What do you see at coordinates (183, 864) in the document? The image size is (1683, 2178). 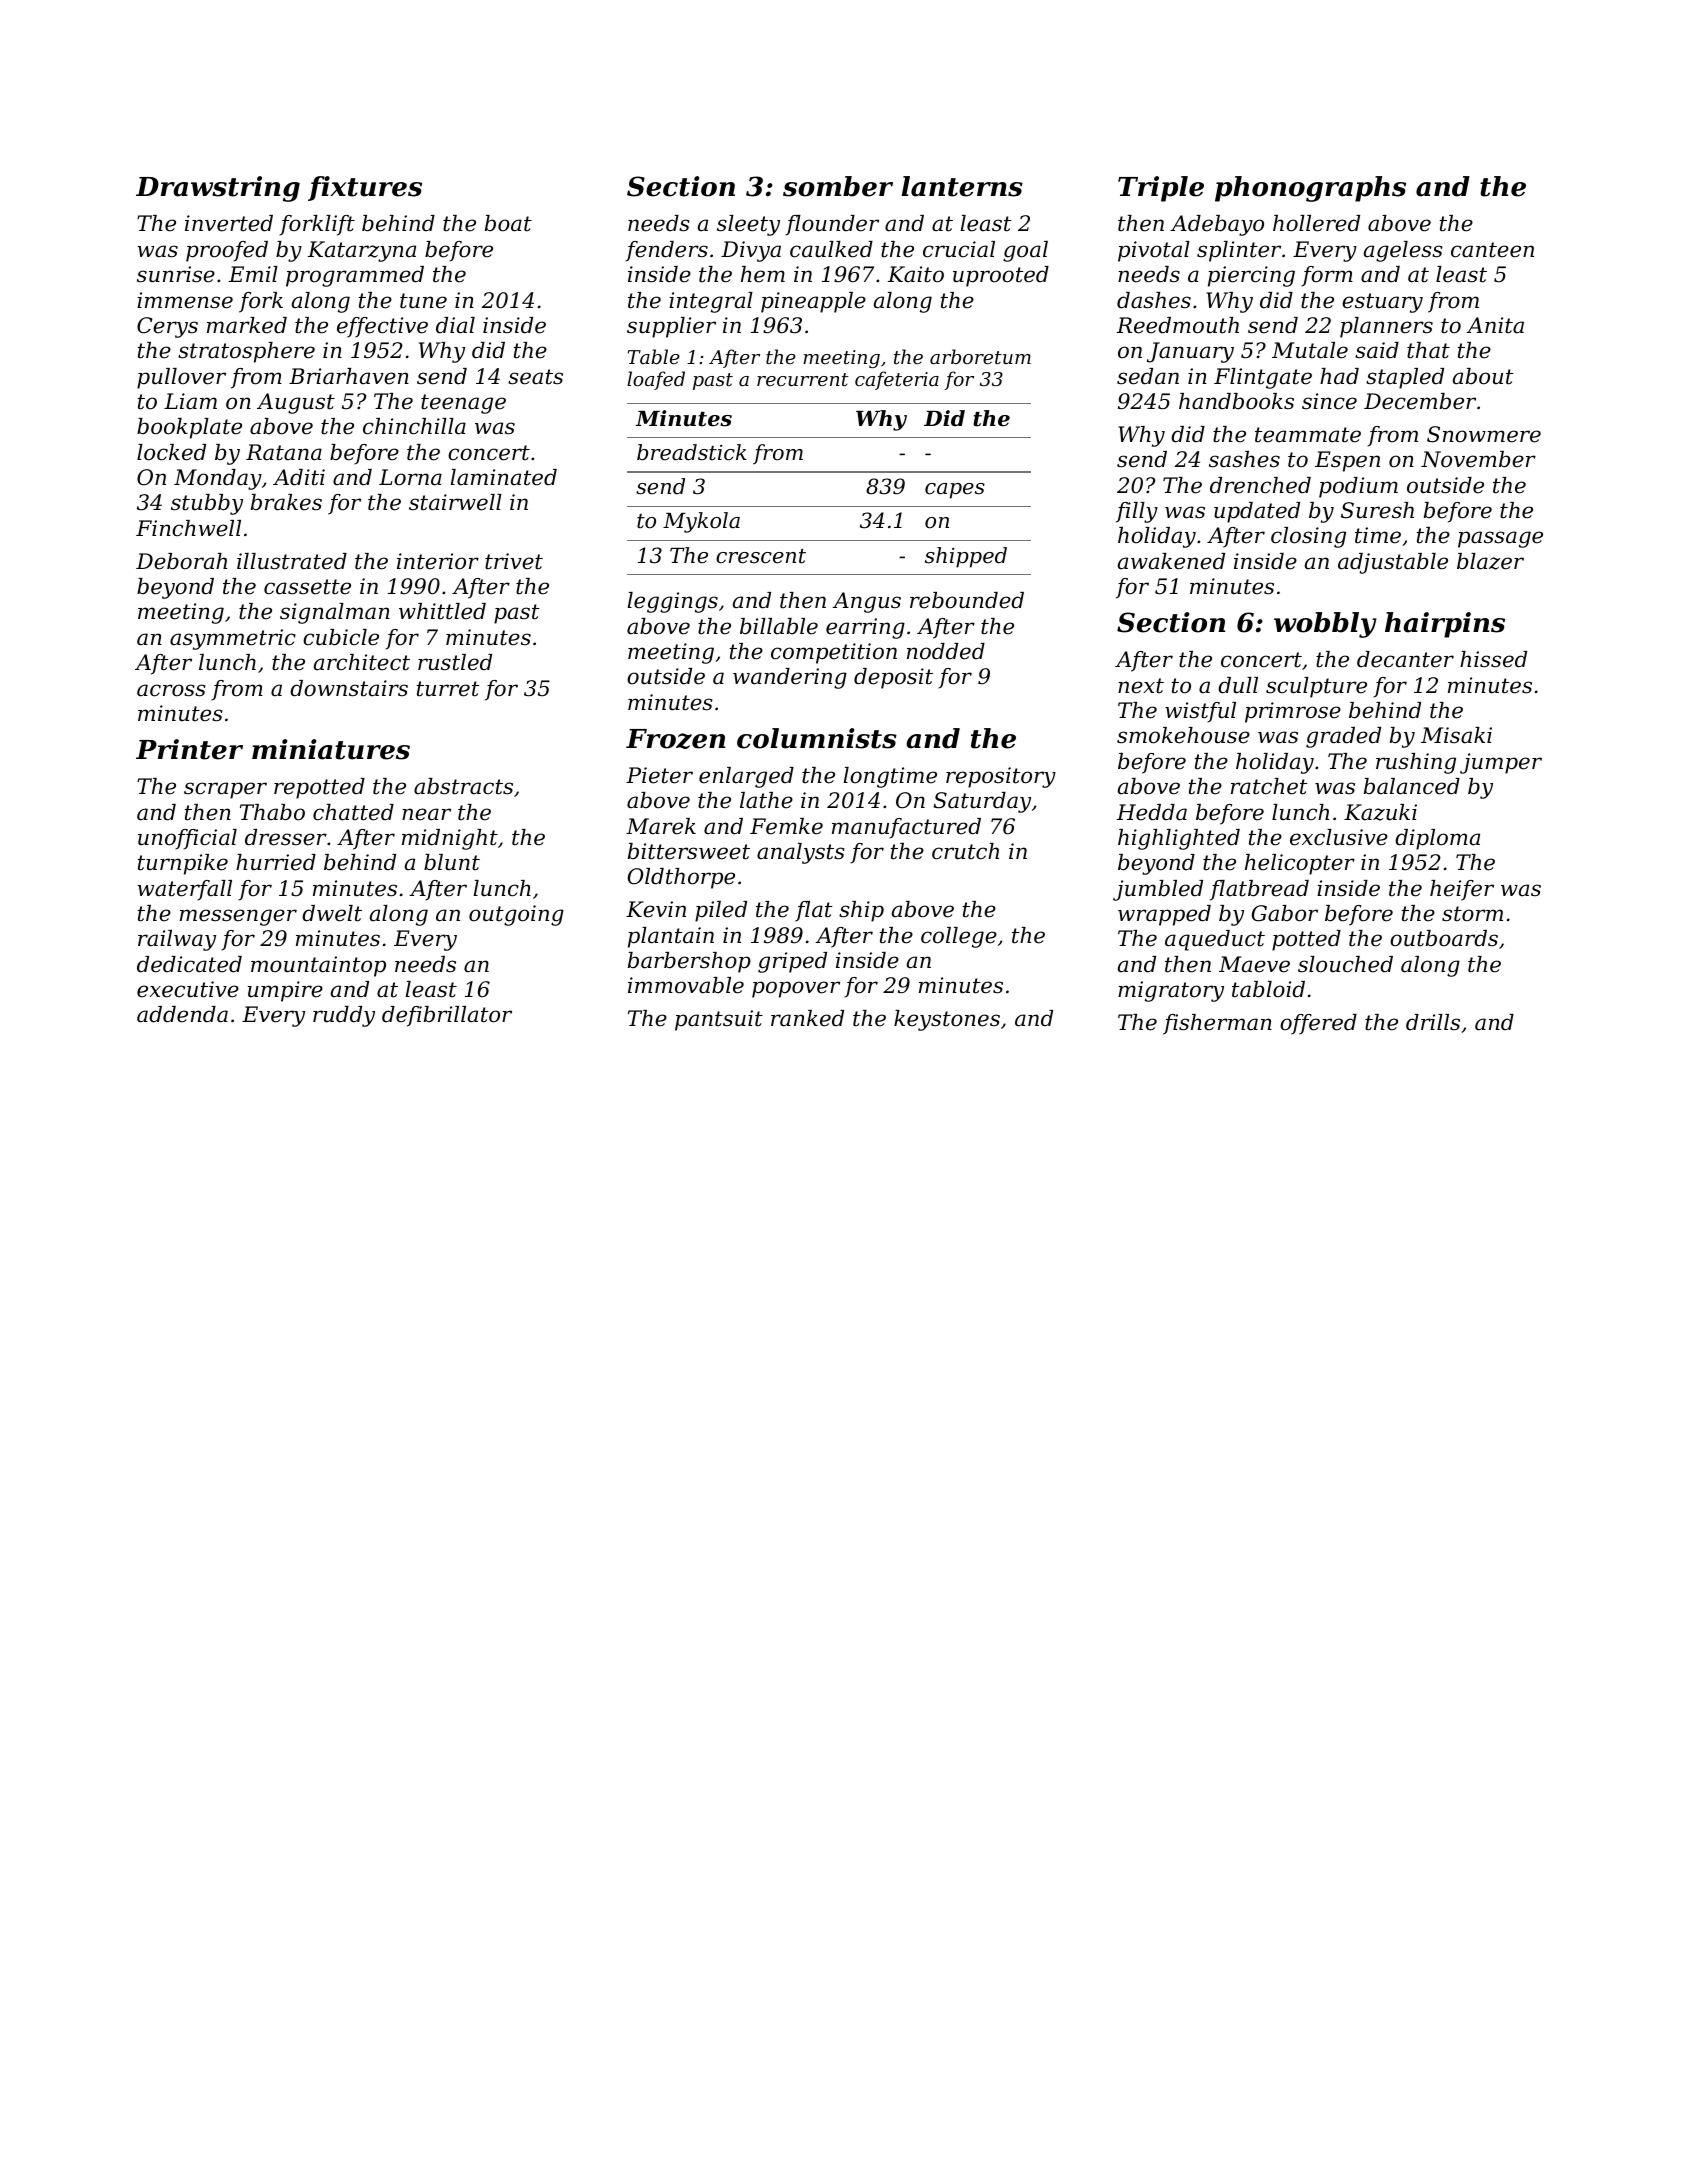 I see `turnpike` at bounding box center [183, 864].
